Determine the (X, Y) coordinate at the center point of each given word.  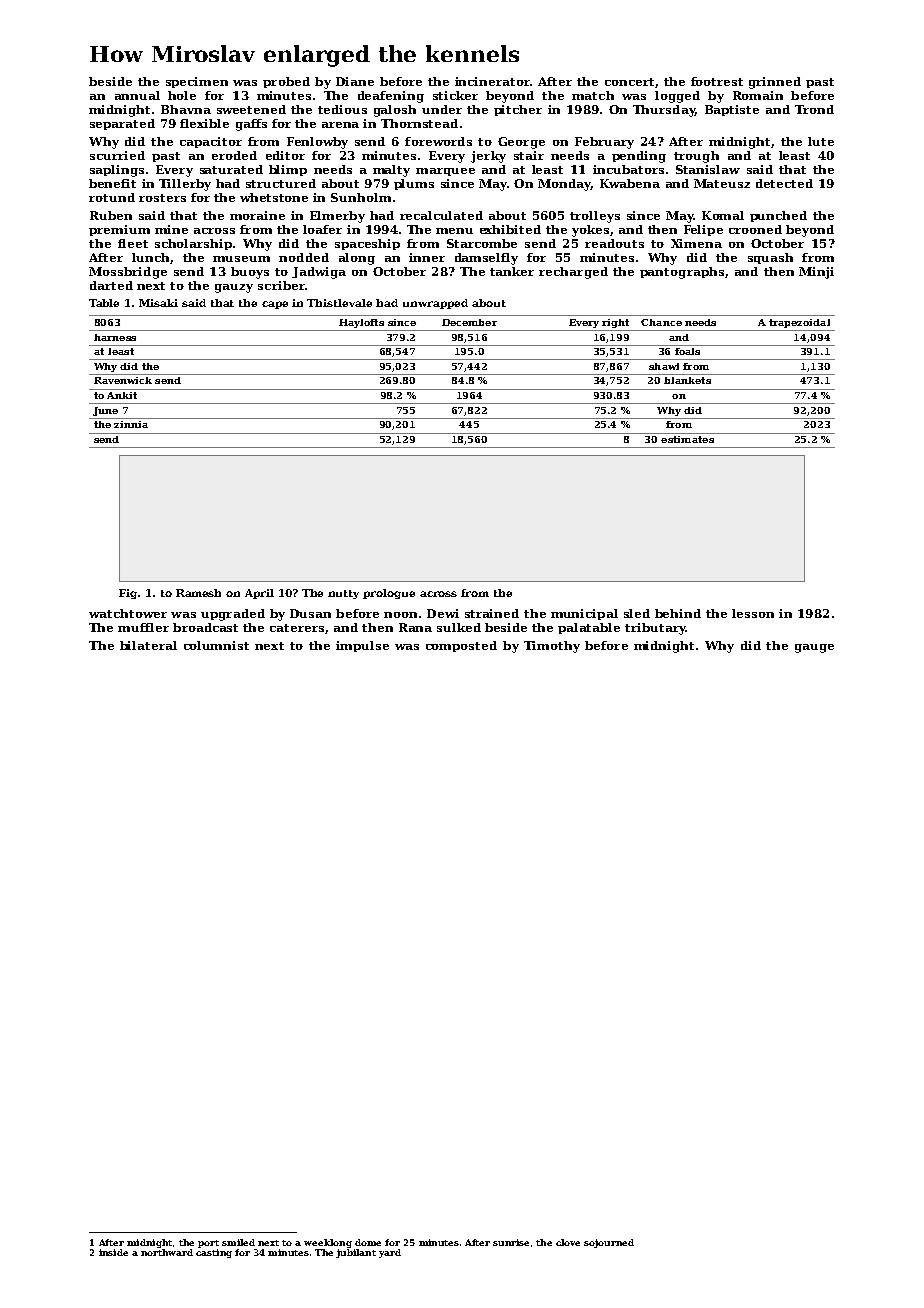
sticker (455, 95)
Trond (814, 109)
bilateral (148, 645)
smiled (238, 1242)
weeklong (328, 1243)
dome (368, 1242)
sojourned (609, 1243)
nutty (343, 594)
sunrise (511, 1242)
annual (137, 95)
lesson (753, 613)
